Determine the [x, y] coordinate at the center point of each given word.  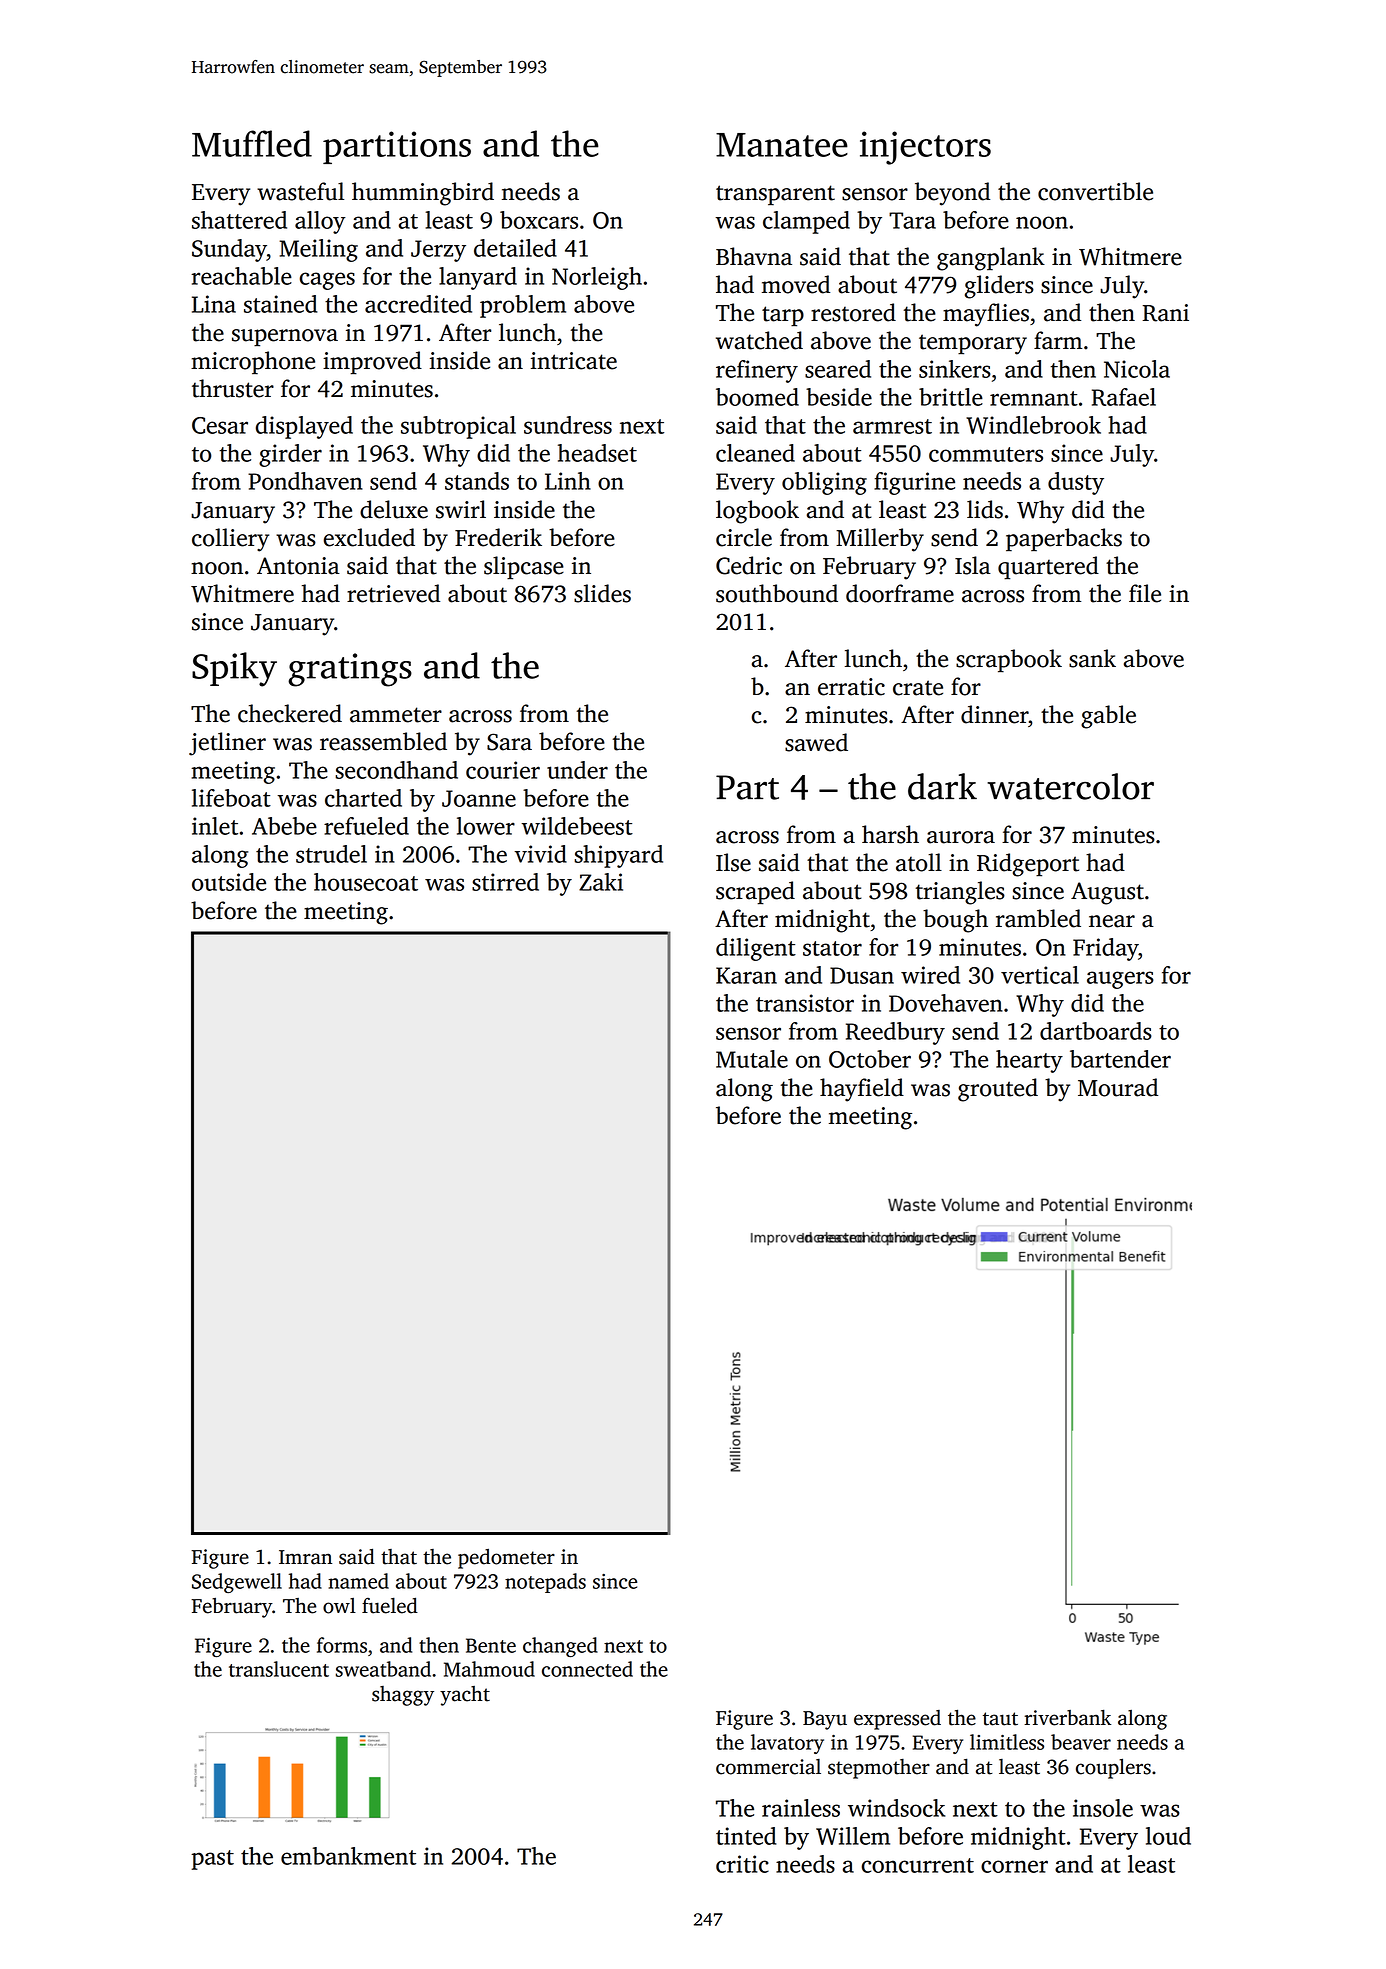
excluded [369, 537]
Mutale [752, 1059]
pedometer [506, 1559]
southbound [777, 593]
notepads [545, 1583]
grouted [998, 1090]
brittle [951, 397]
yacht [465, 1696]
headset [597, 453]
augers [1120, 980]
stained [281, 304]
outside [229, 882]
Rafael [1124, 397]
